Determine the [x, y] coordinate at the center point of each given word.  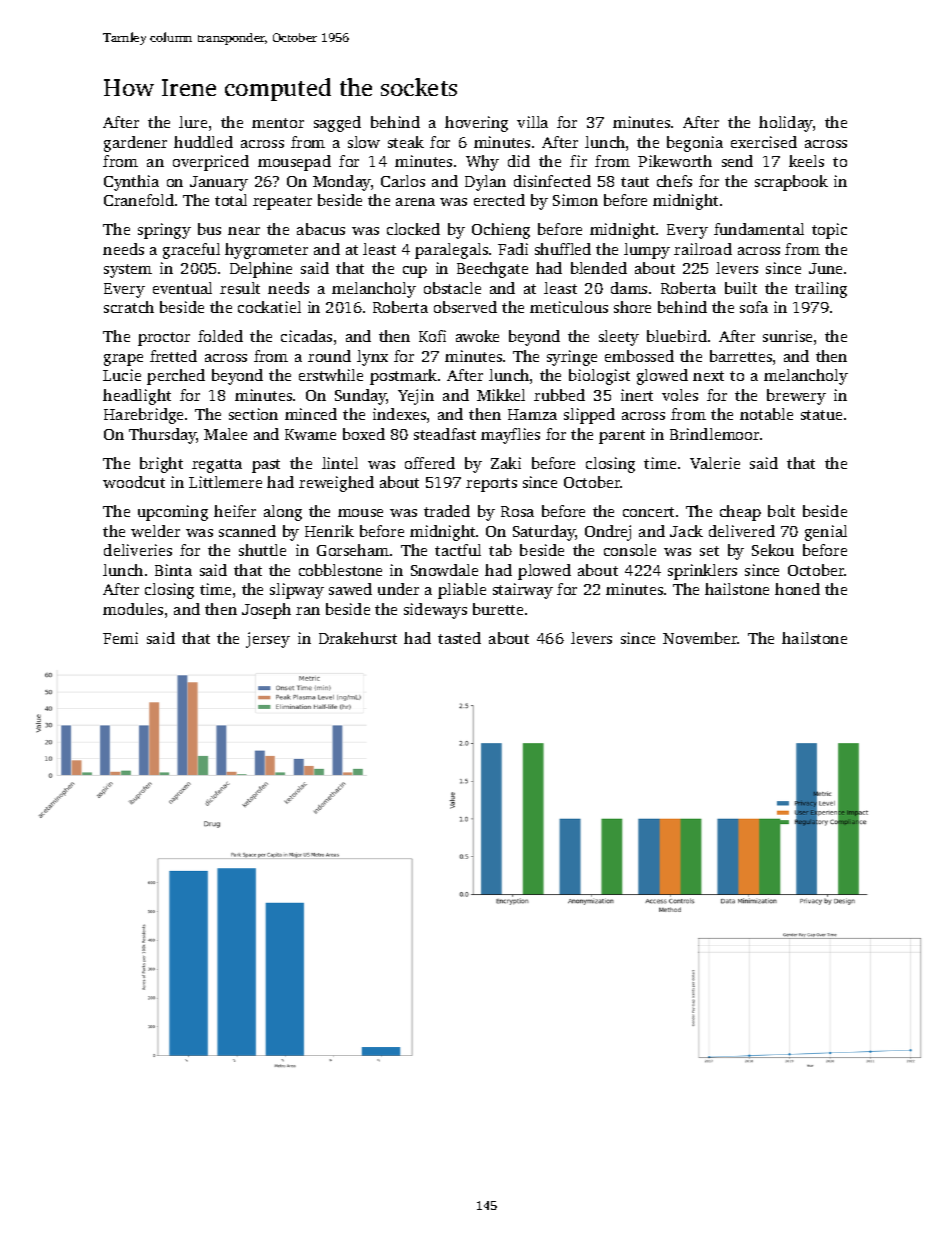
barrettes [741, 356]
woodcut [134, 482]
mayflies [510, 436]
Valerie [715, 463]
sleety [619, 338]
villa [532, 122]
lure [193, 122]
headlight [137, 397]
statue [821, 415]
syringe [572, 358]
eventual [182, 288]
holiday [786, 124]
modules [133, 609]
